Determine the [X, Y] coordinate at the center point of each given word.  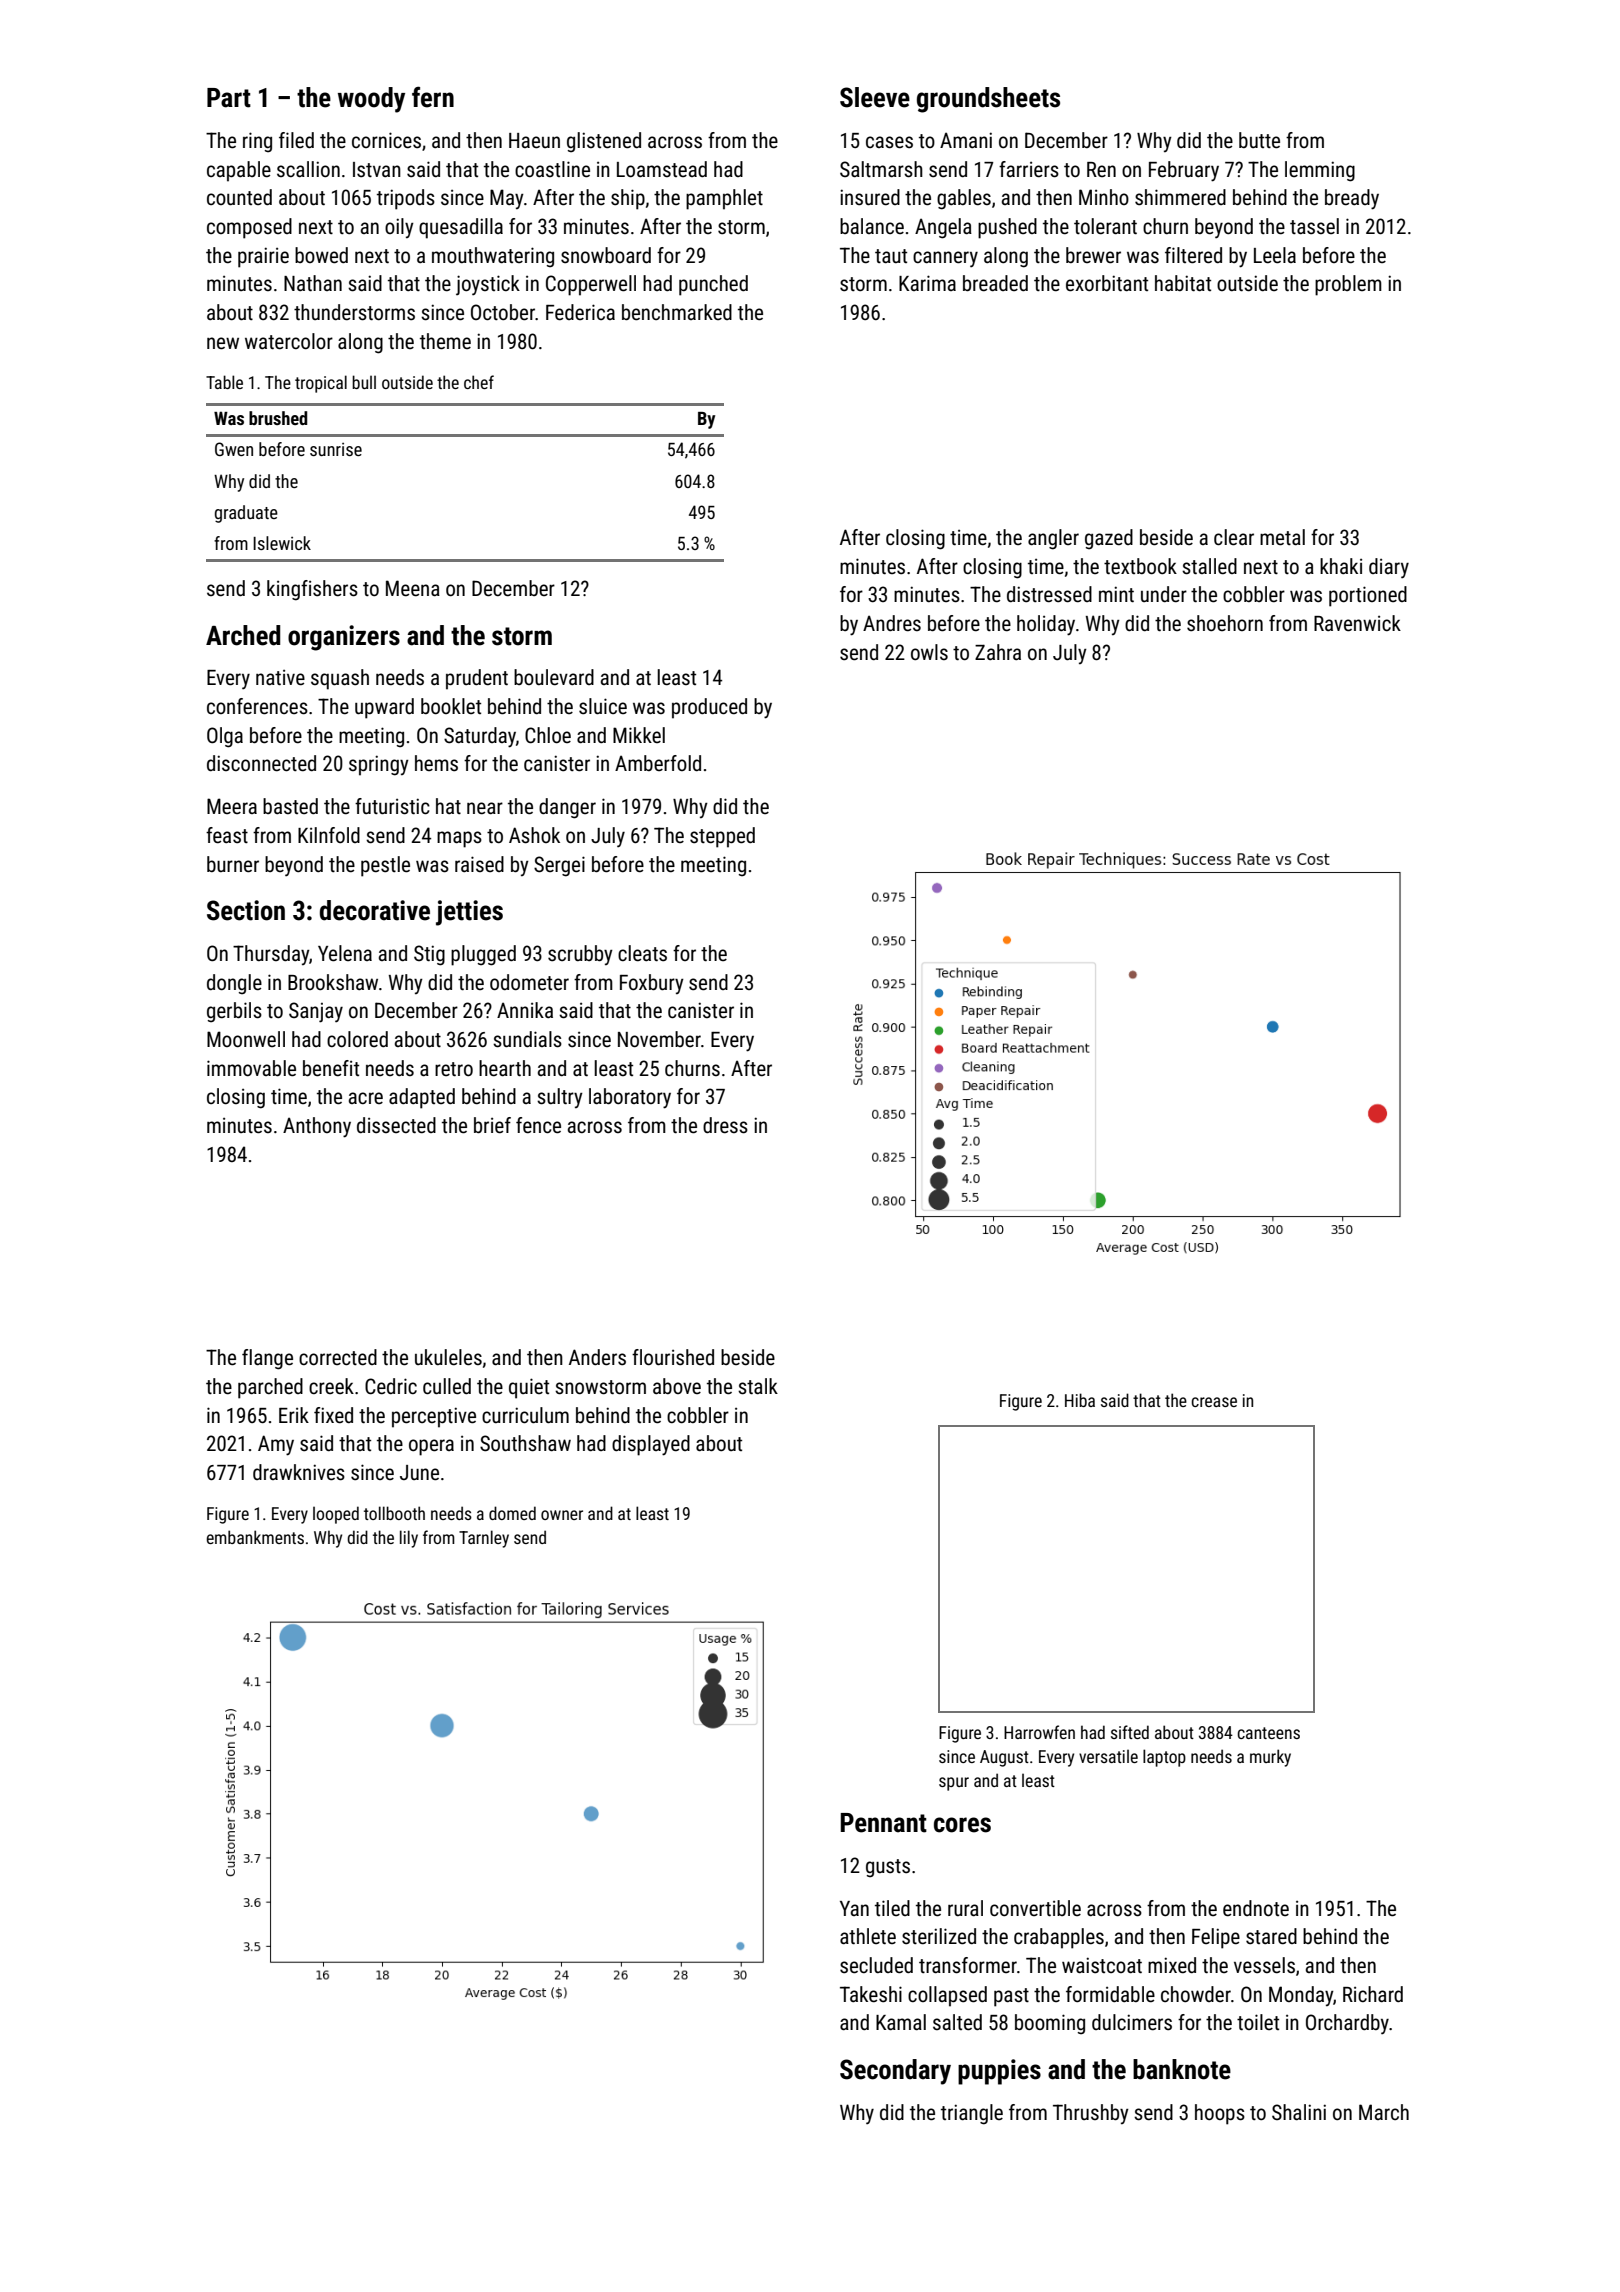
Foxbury [652, 984]
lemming [1320, 171]
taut [891, 256]
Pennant [884, 1823]
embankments [255, 1537]
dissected [396, 1125]
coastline [552, 169]
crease [1214, 1402]
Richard [1373, 1994]
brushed [278, 418]
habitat [1183, 283]
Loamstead [662, 169]
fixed [333, 1415]
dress [725, 1125]
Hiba [1080, 1400]
